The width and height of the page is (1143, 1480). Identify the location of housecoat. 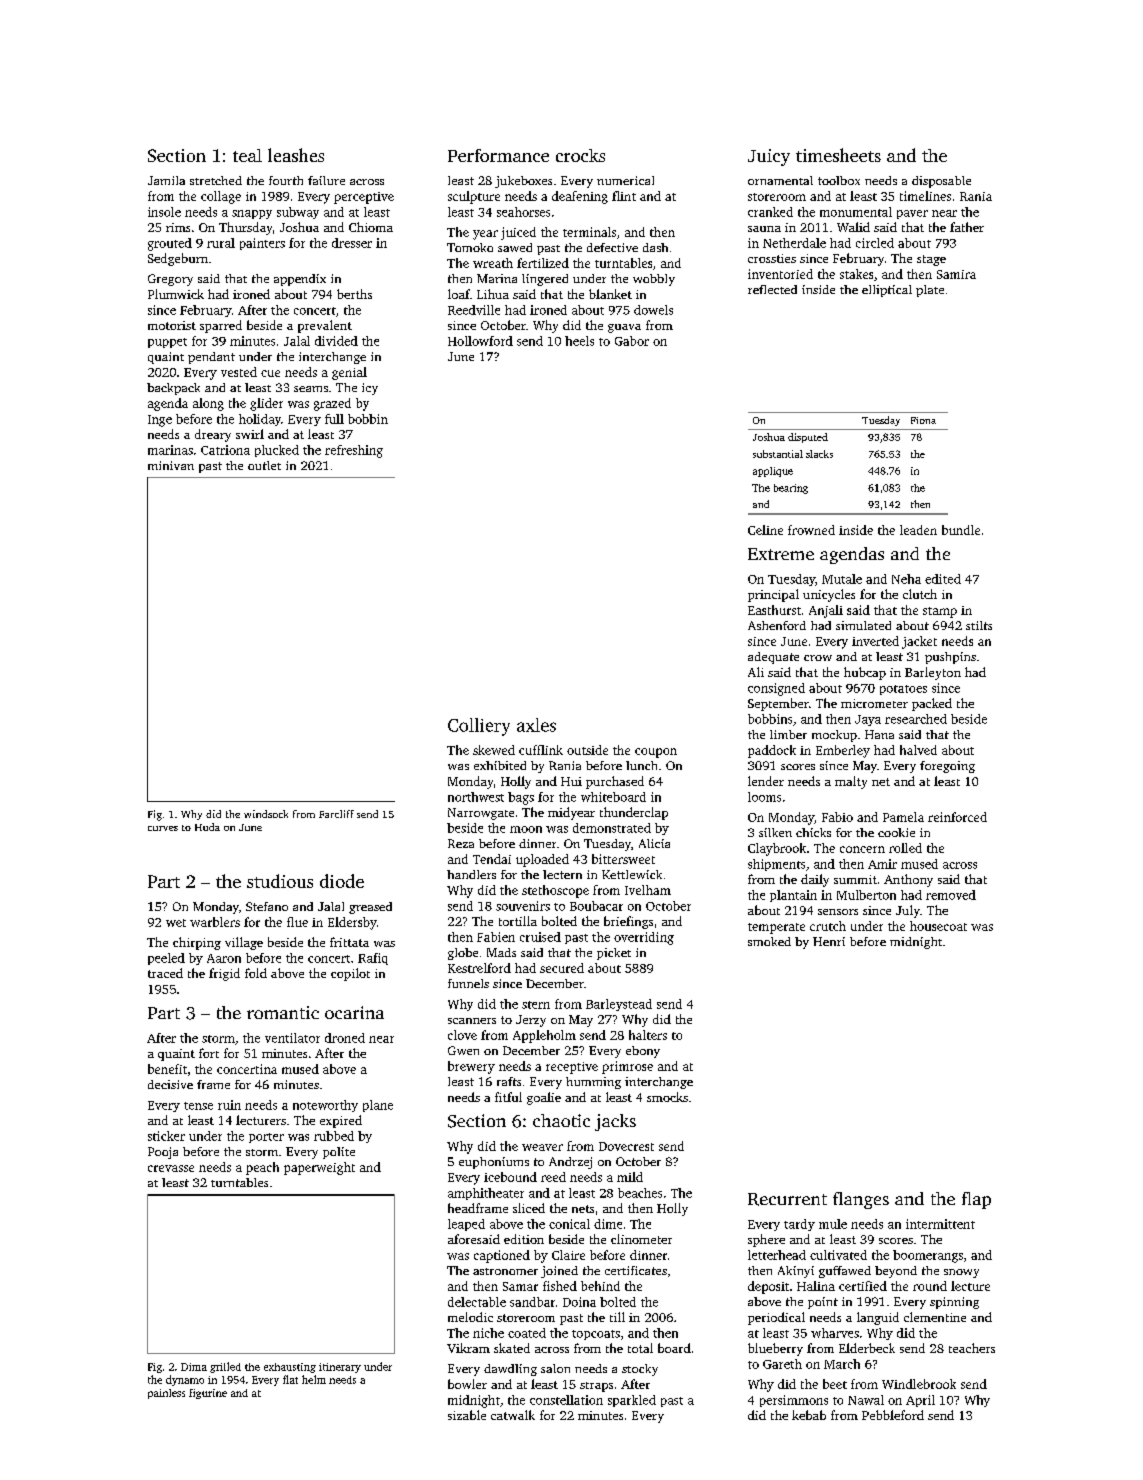
(938, 926).
